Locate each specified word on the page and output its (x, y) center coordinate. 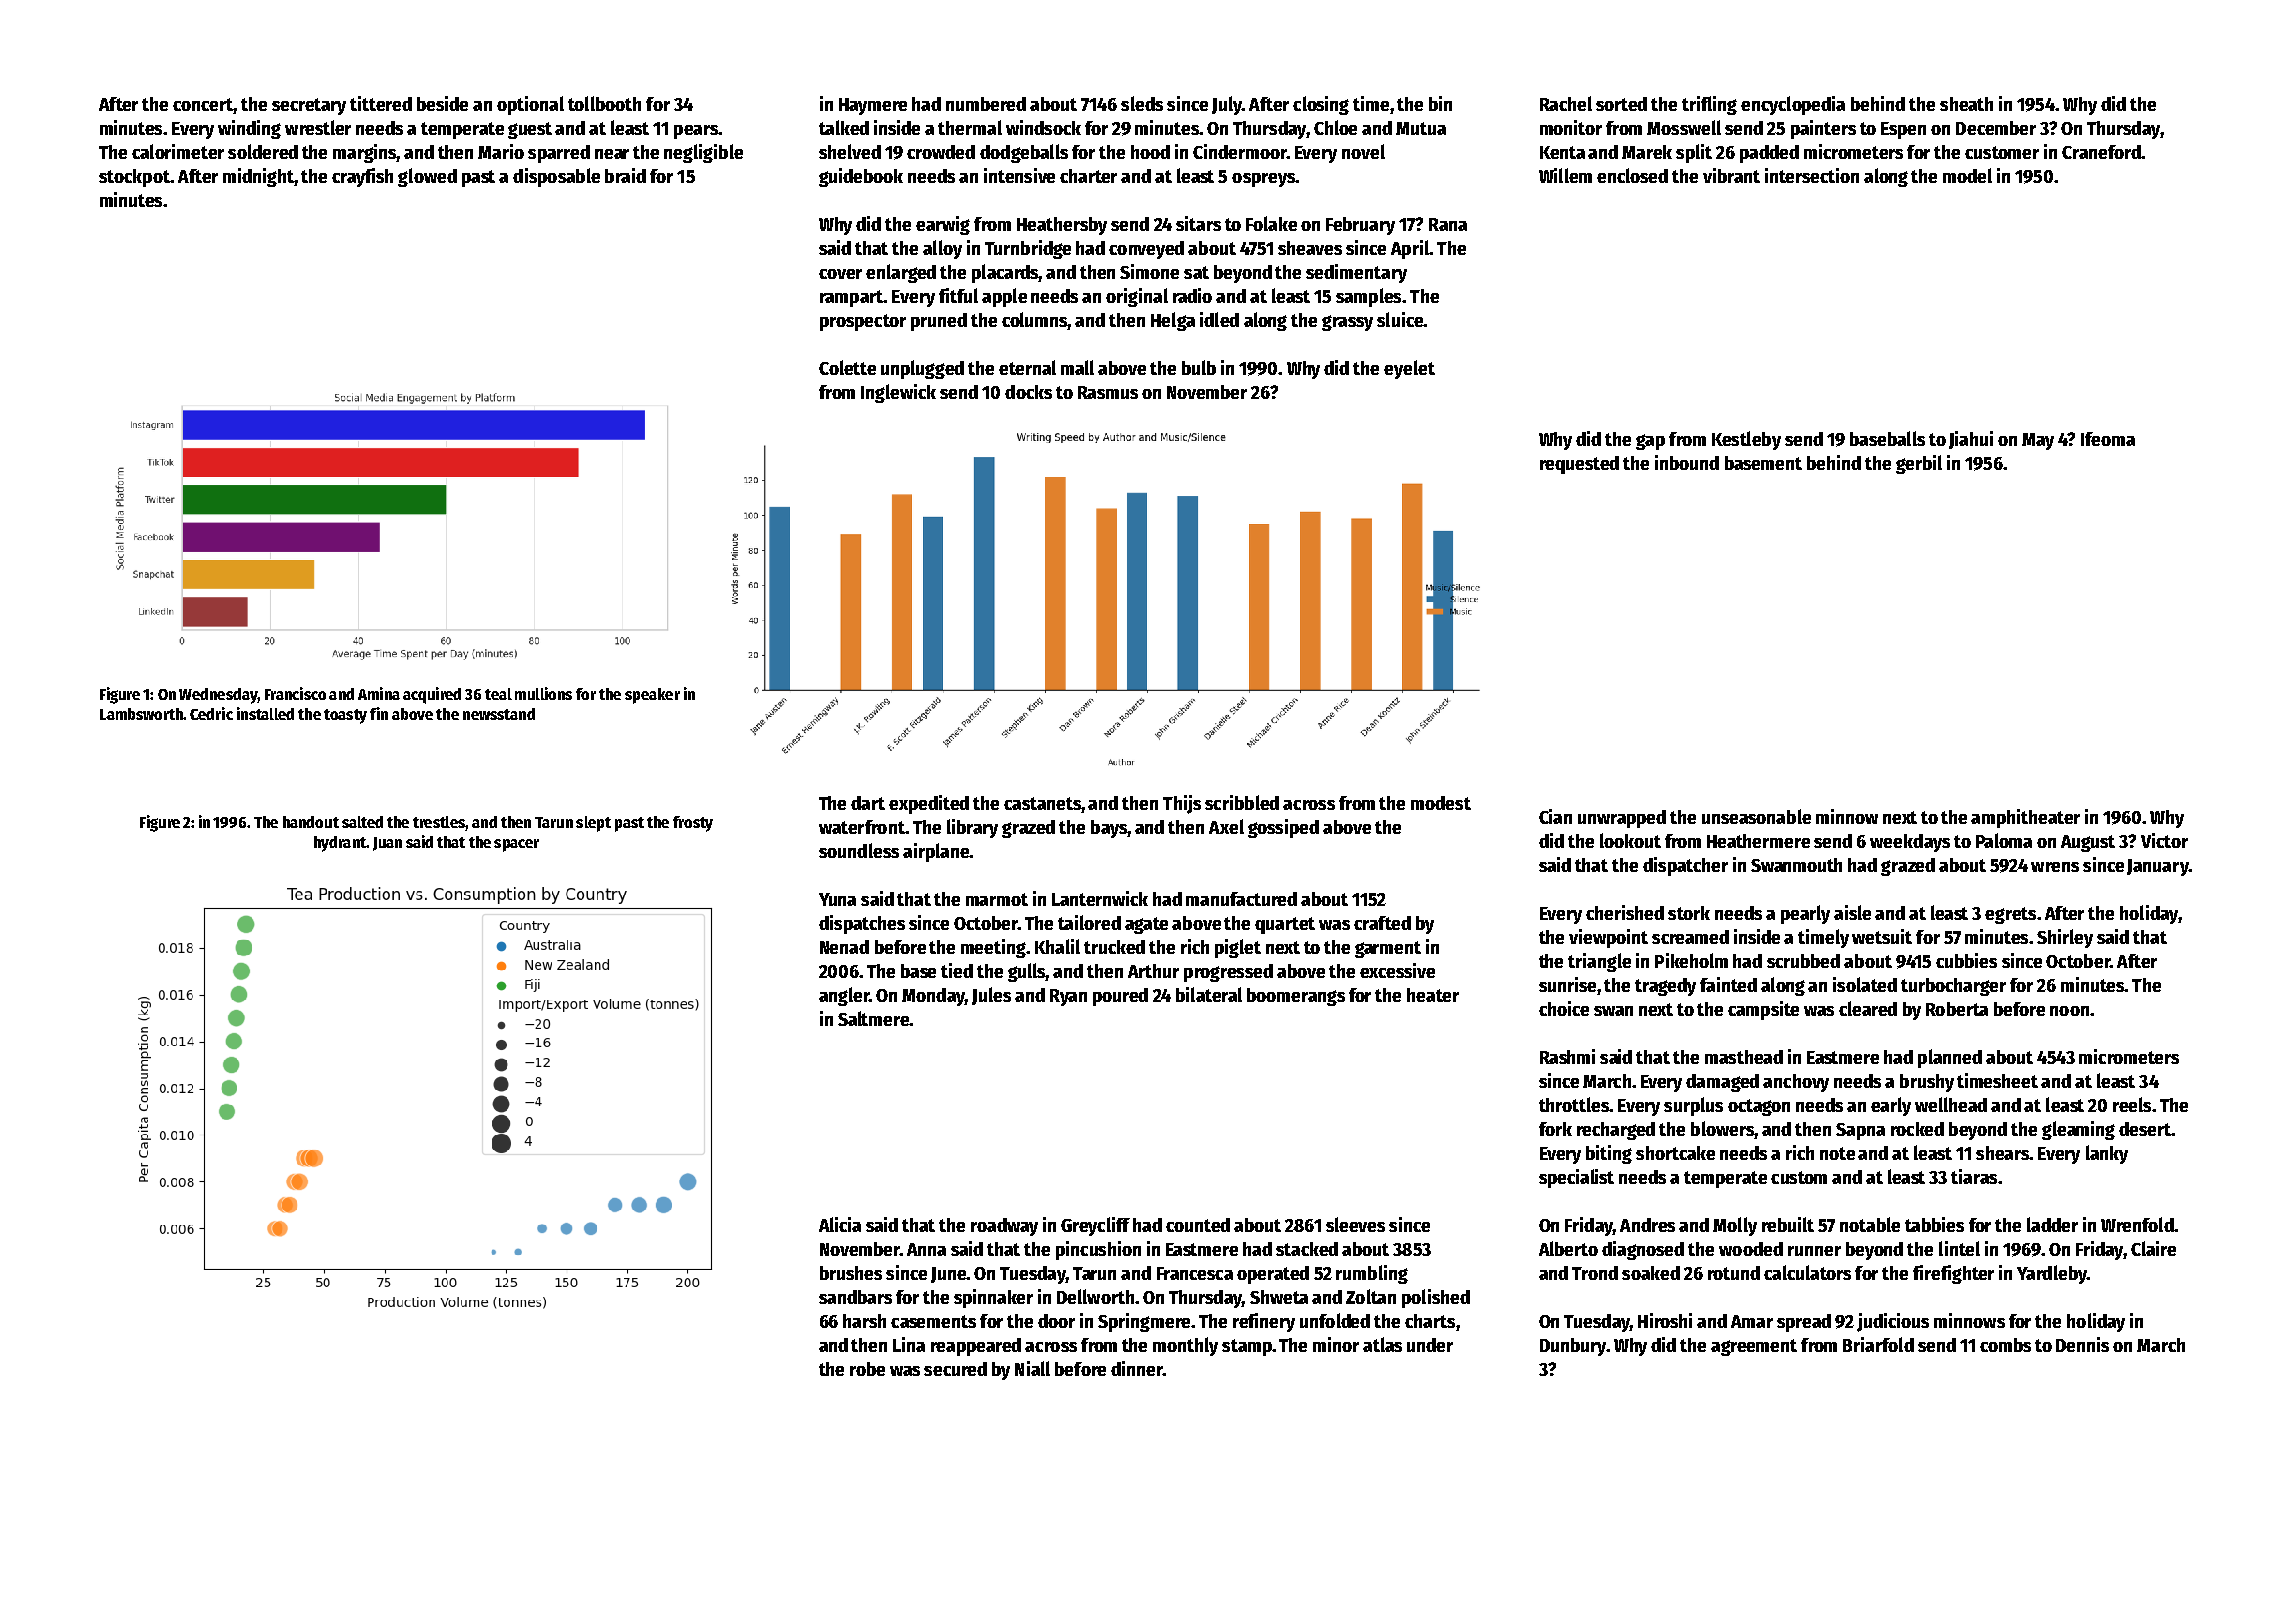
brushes (851, 1273)
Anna (926, 1249)
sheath (1966, 104)
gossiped (1283, 828)
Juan (387, 844)
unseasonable (1756, 816)
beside (442, 103)
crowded (941, 152)
